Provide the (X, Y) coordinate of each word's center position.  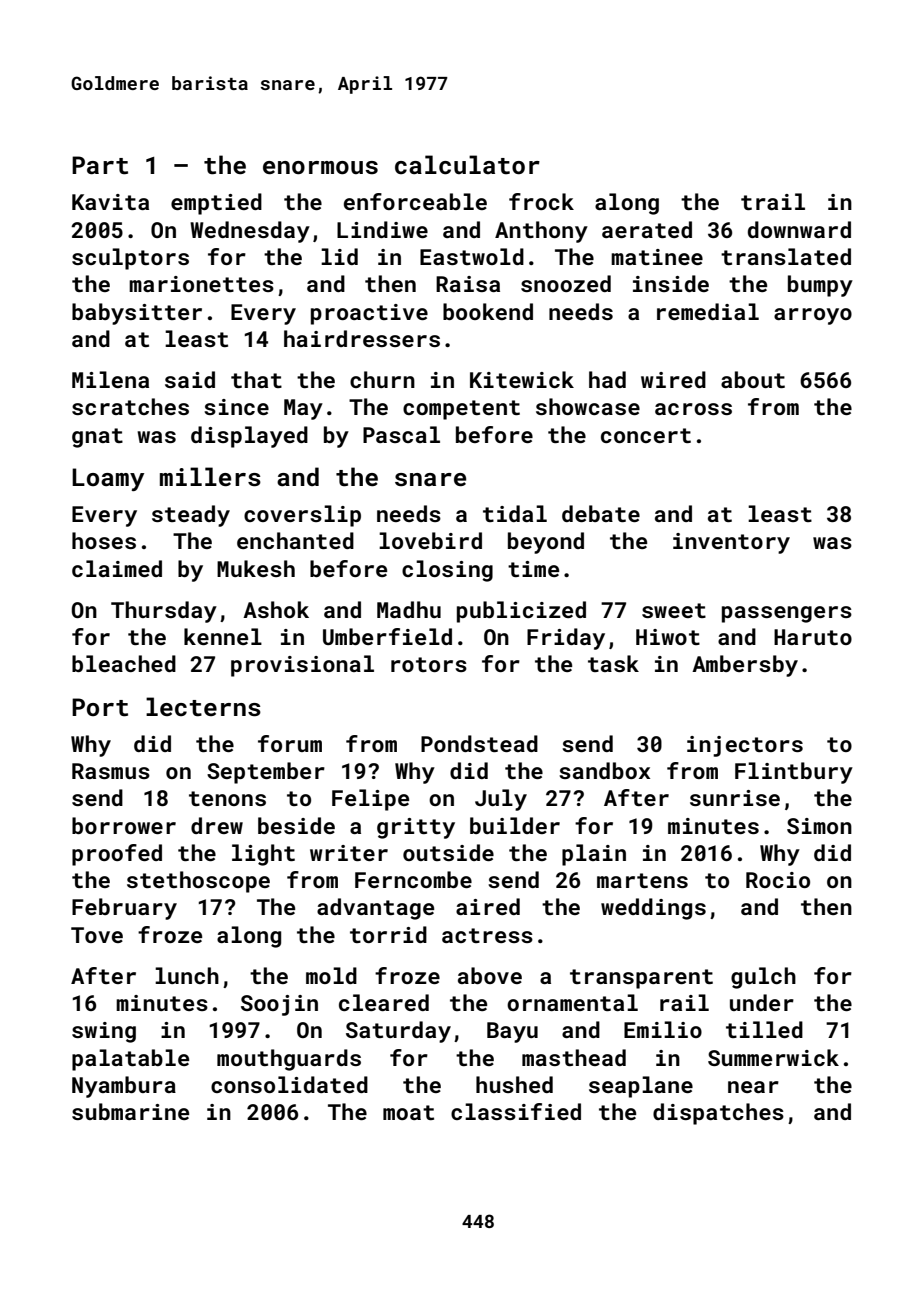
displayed (249, 437)
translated (786, 256)
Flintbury (794, 773)
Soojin (279, 1005)
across (693, 409)
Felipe (370, 800)
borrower (124, 825)
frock (541, 201)
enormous (320, 168)
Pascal (401, 434)
